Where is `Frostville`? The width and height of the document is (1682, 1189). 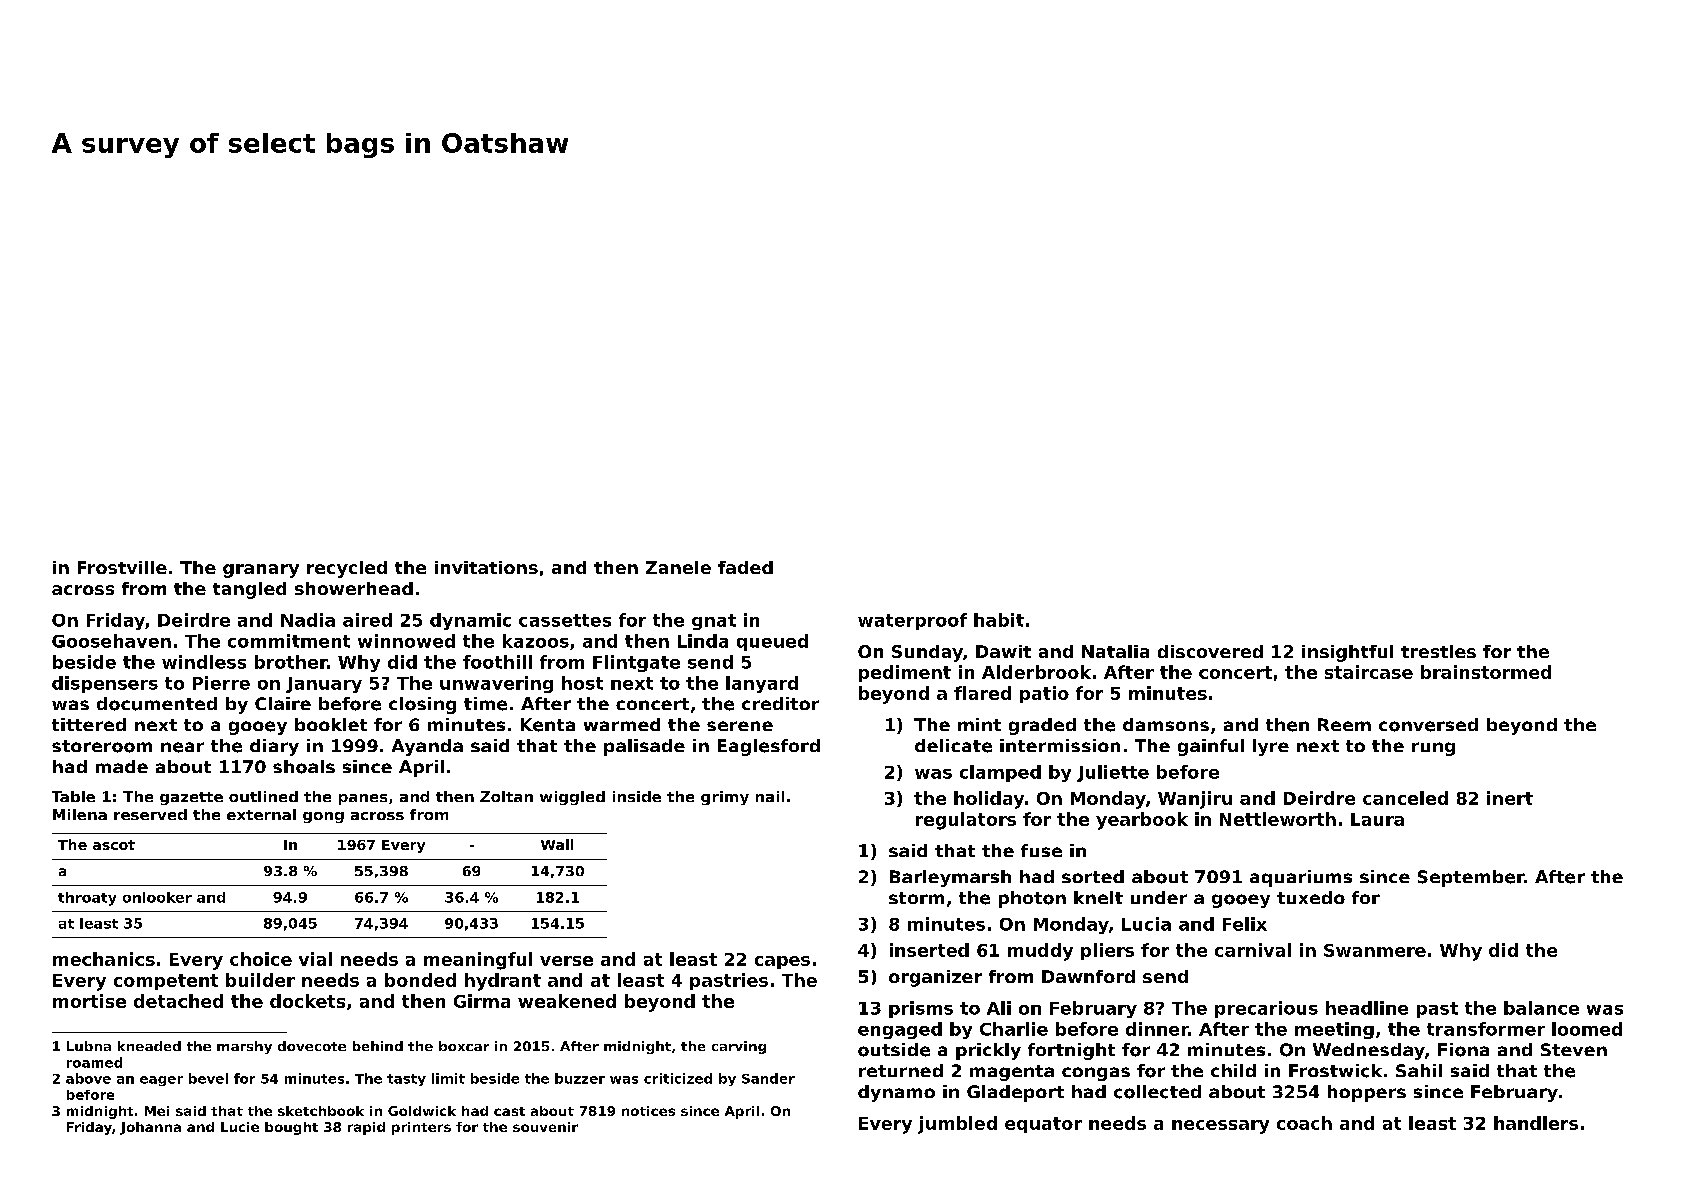 Frostville is located at coordinates (122, 567).
